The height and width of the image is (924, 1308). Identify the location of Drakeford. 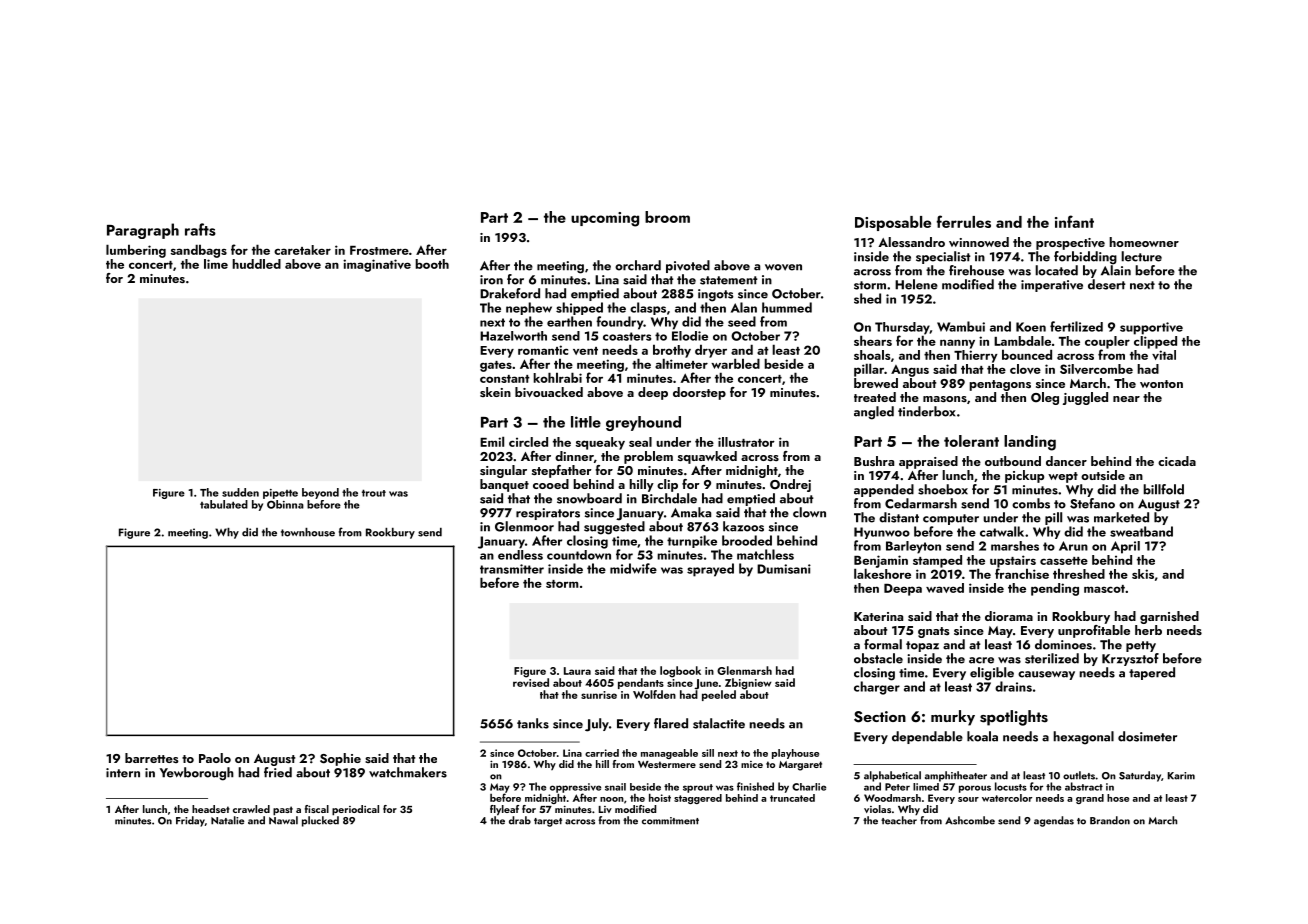
(510, 293).
